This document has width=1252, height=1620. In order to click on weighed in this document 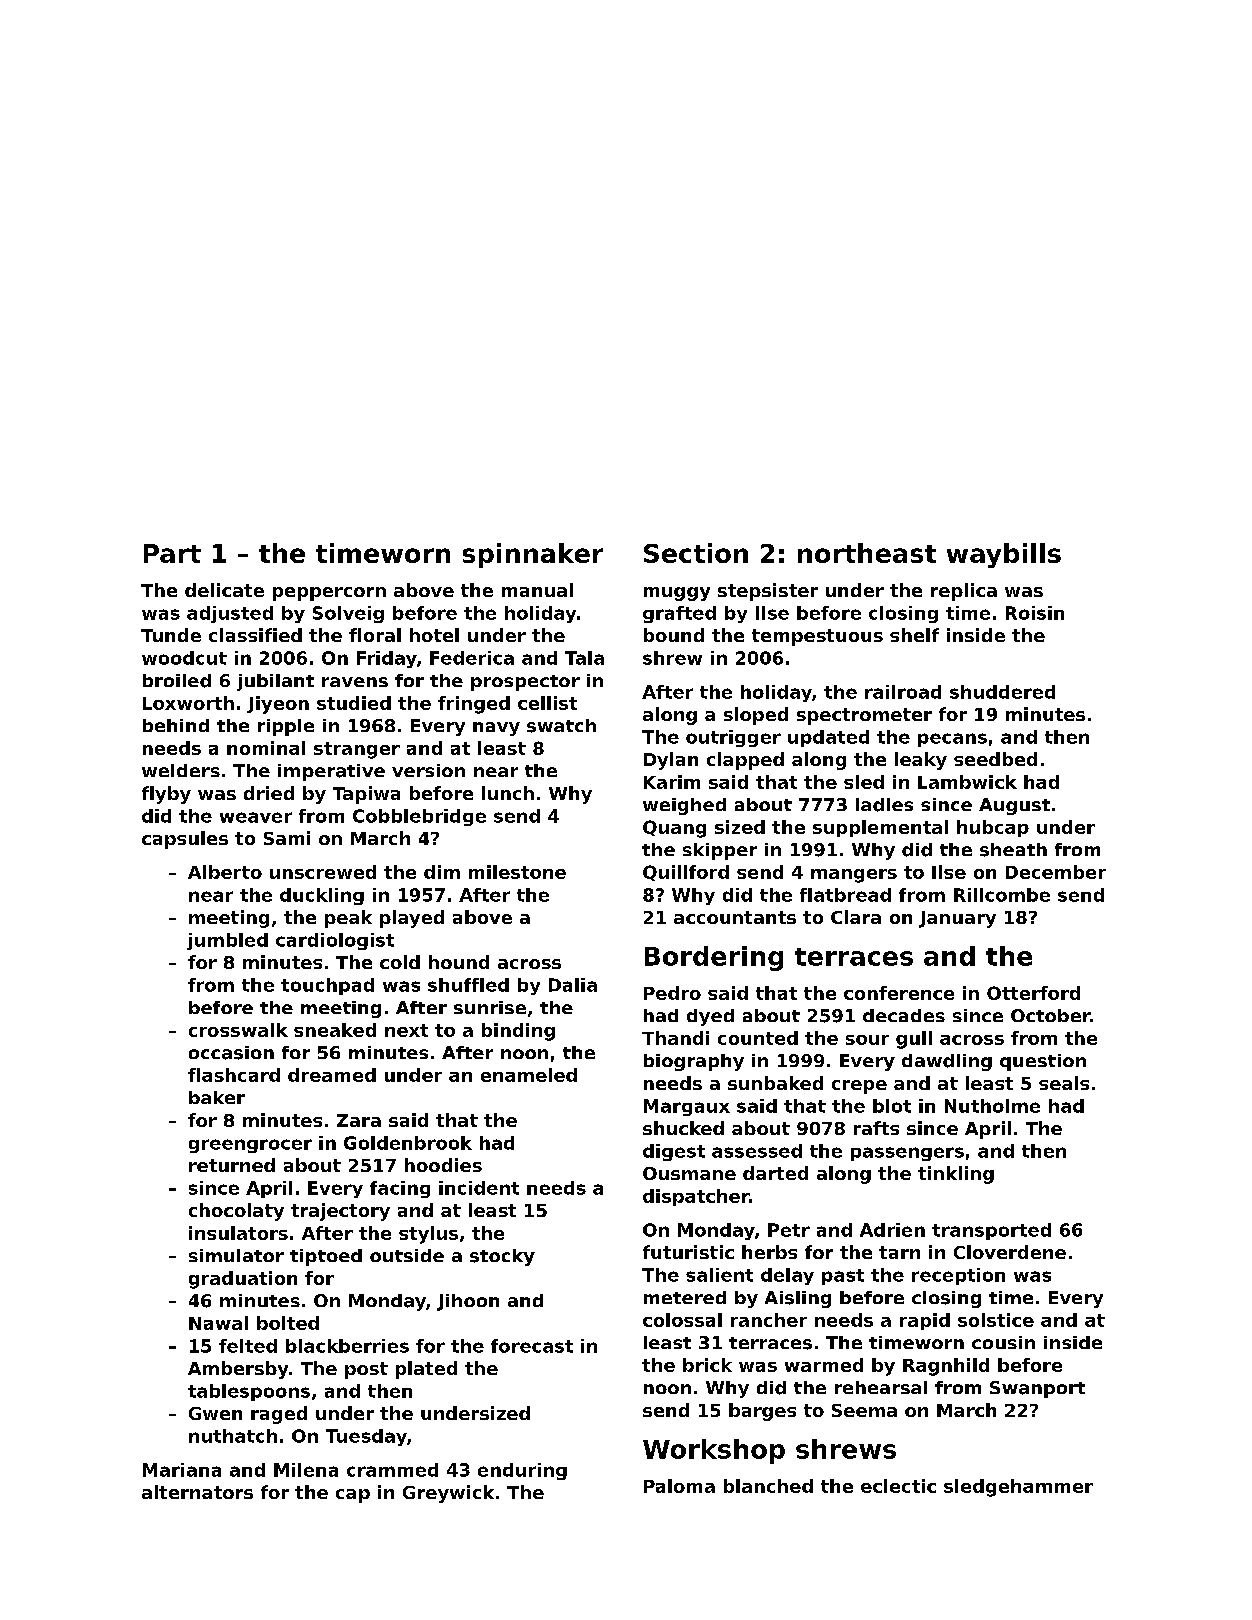, I will do `click(684, 806)`.
